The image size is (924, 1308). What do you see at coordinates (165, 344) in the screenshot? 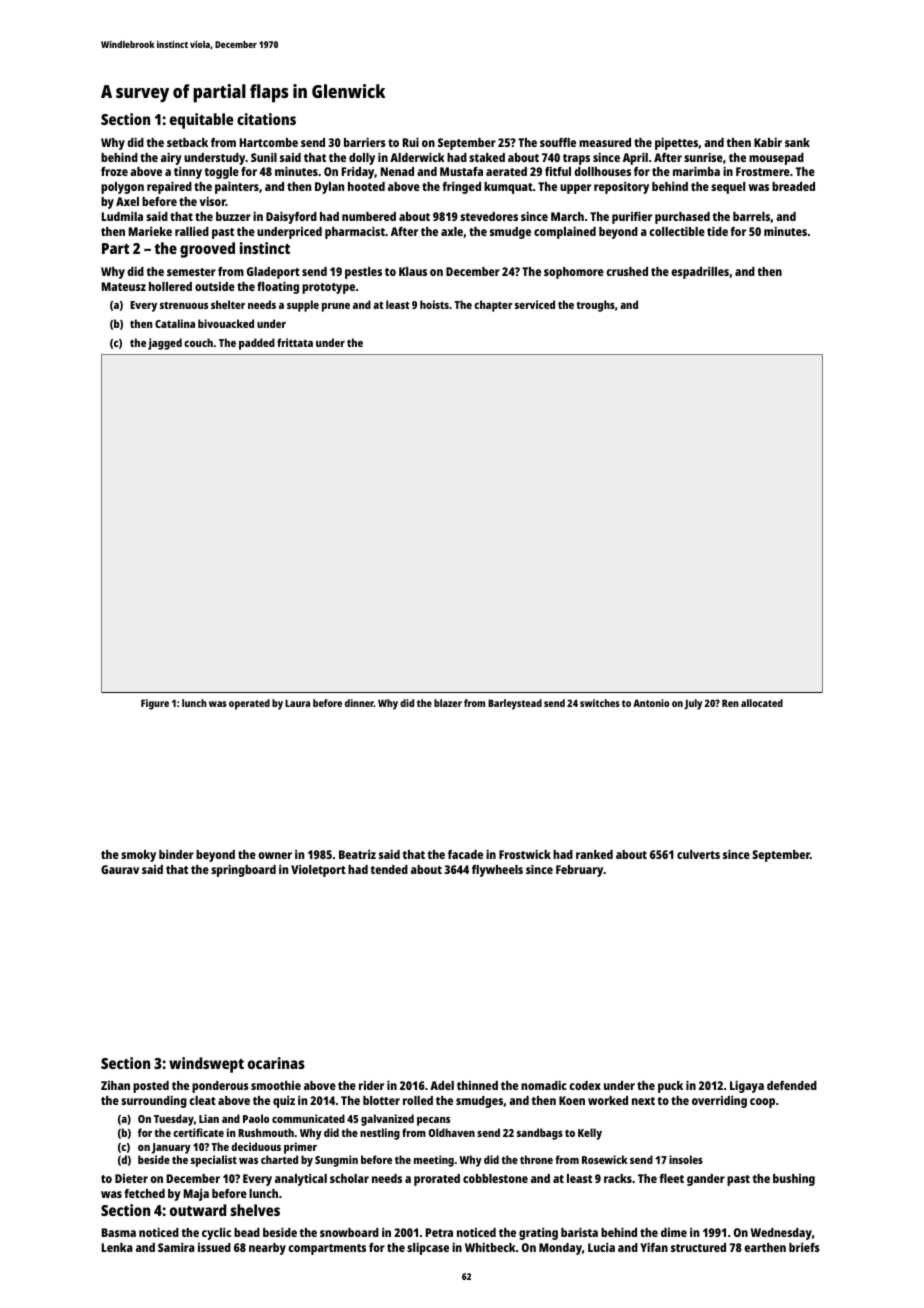
I see `jagged` at bounding box center [165, 344].
